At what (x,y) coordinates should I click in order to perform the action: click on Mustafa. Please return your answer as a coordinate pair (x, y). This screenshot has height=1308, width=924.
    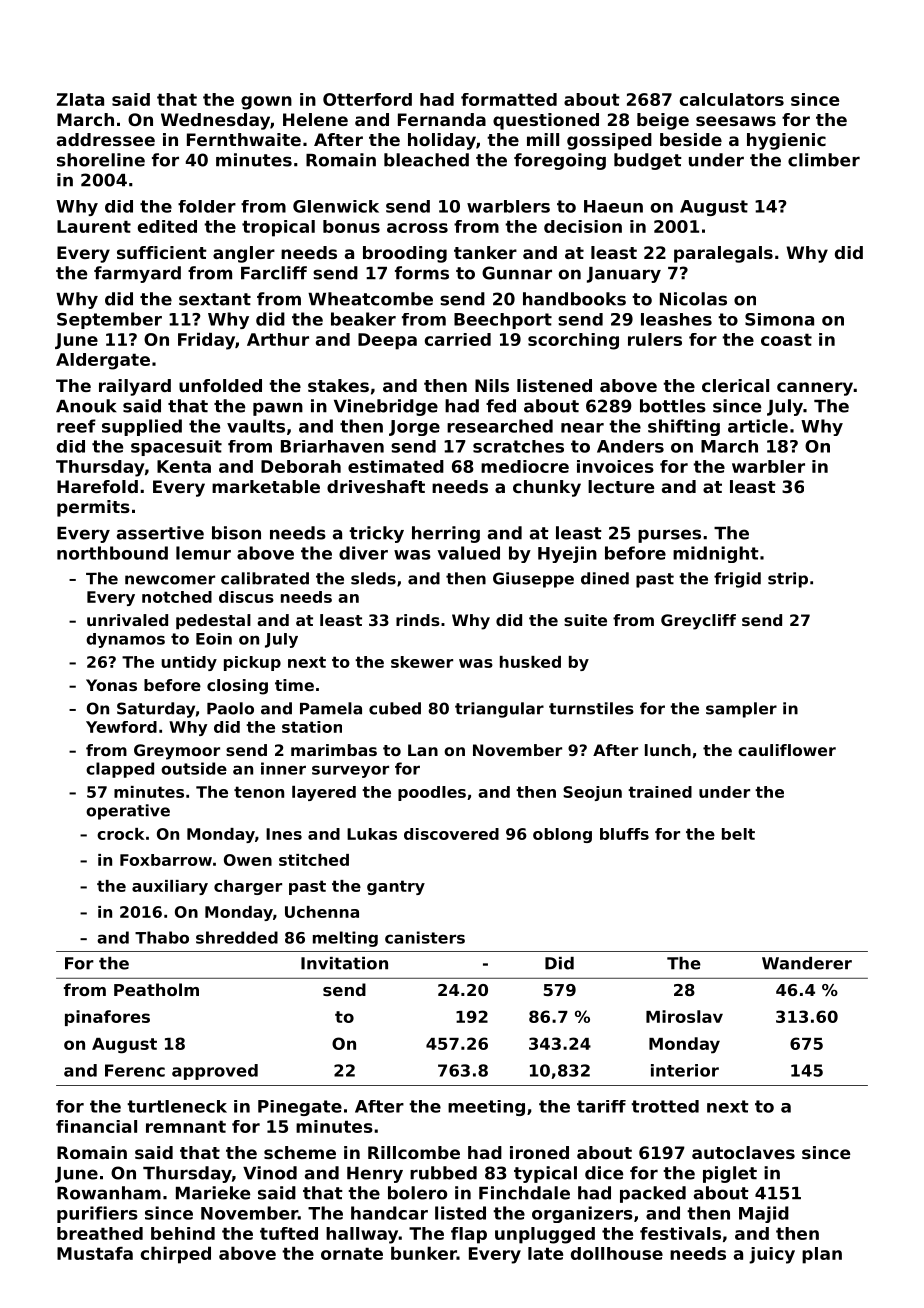
    Looking at the image, I should click on (95, 1253).
